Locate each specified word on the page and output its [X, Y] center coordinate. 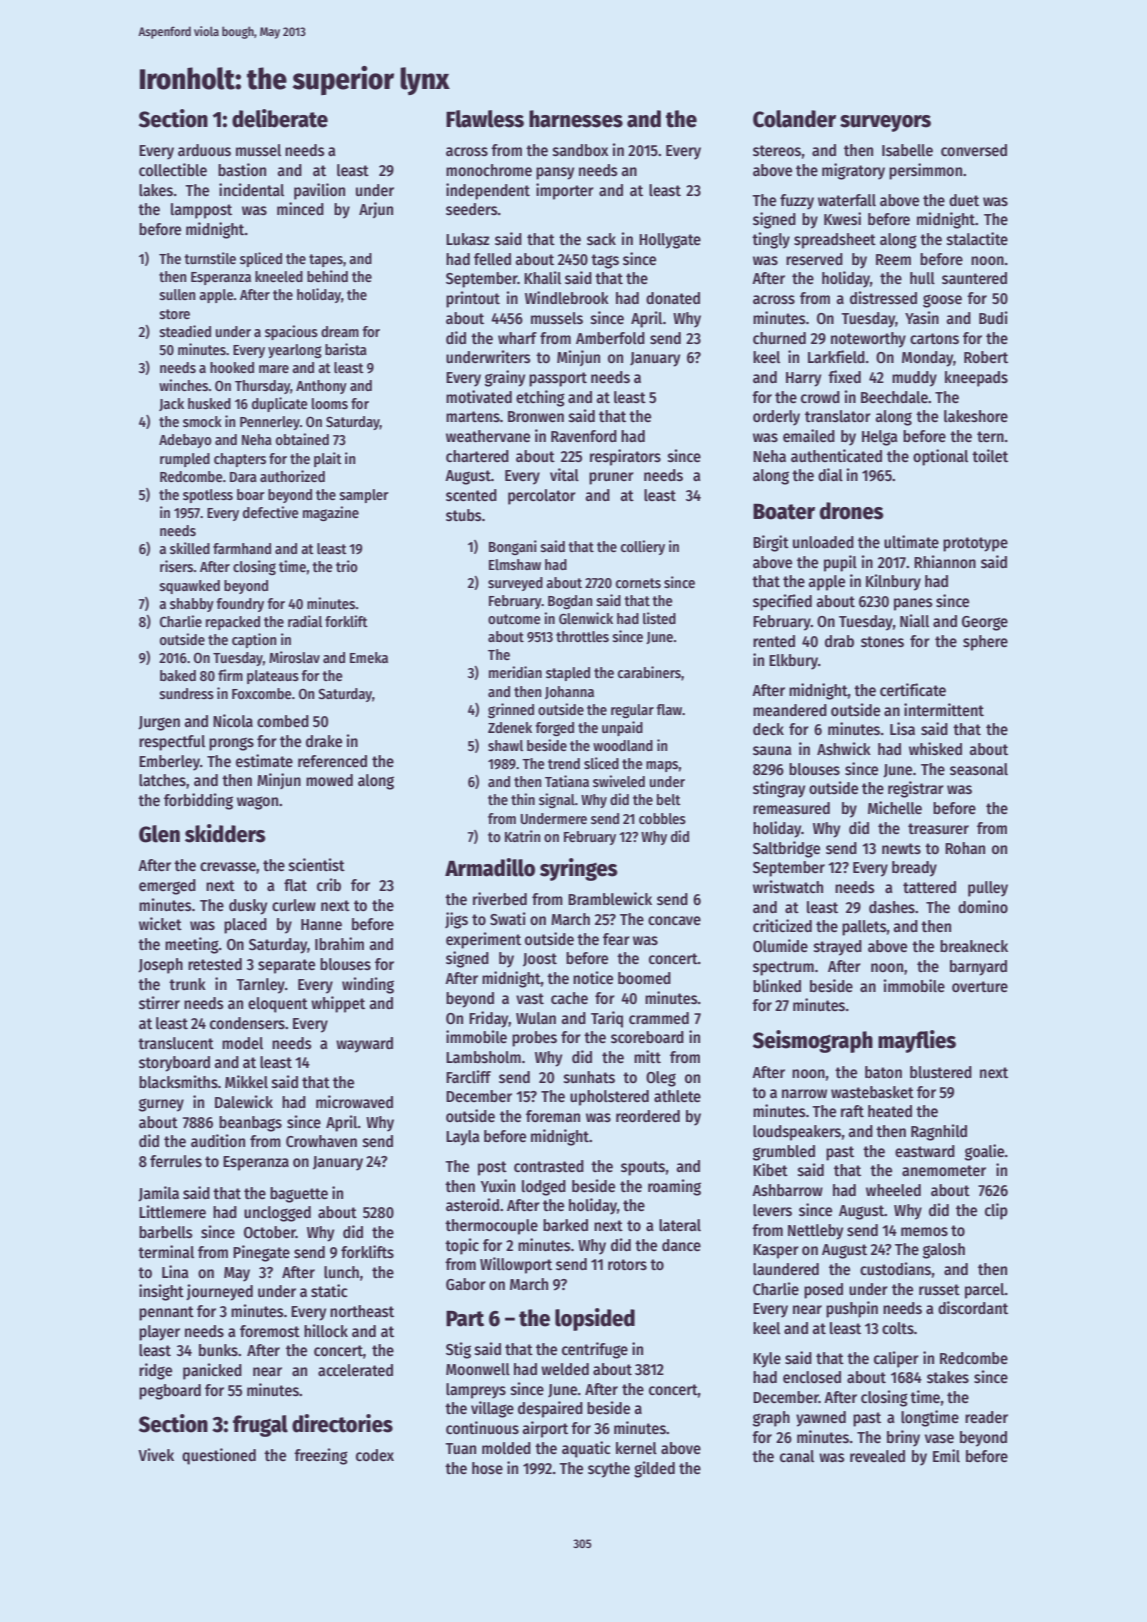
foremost [270, 1331]
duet [964, 200]
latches [162, 780]
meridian [515, 672]
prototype [975, 544]
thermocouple [491, 1227]
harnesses [576, 119]
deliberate [280, 118]
